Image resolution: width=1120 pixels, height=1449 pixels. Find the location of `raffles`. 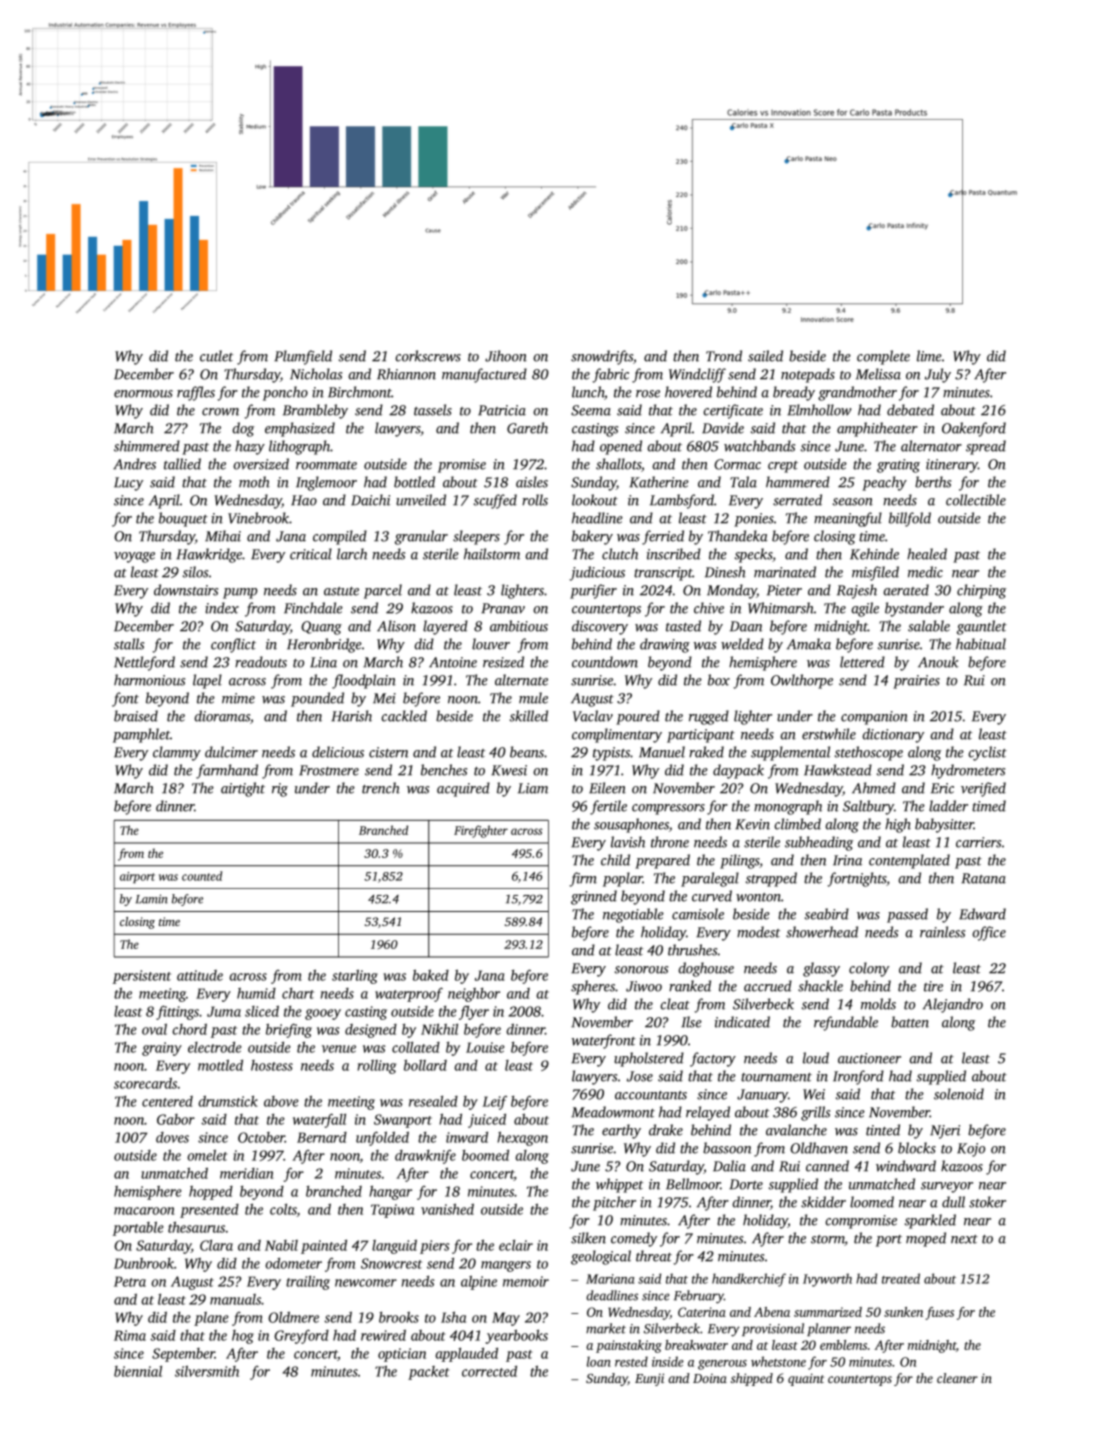

raffles is located at coordinates (196, 393).
